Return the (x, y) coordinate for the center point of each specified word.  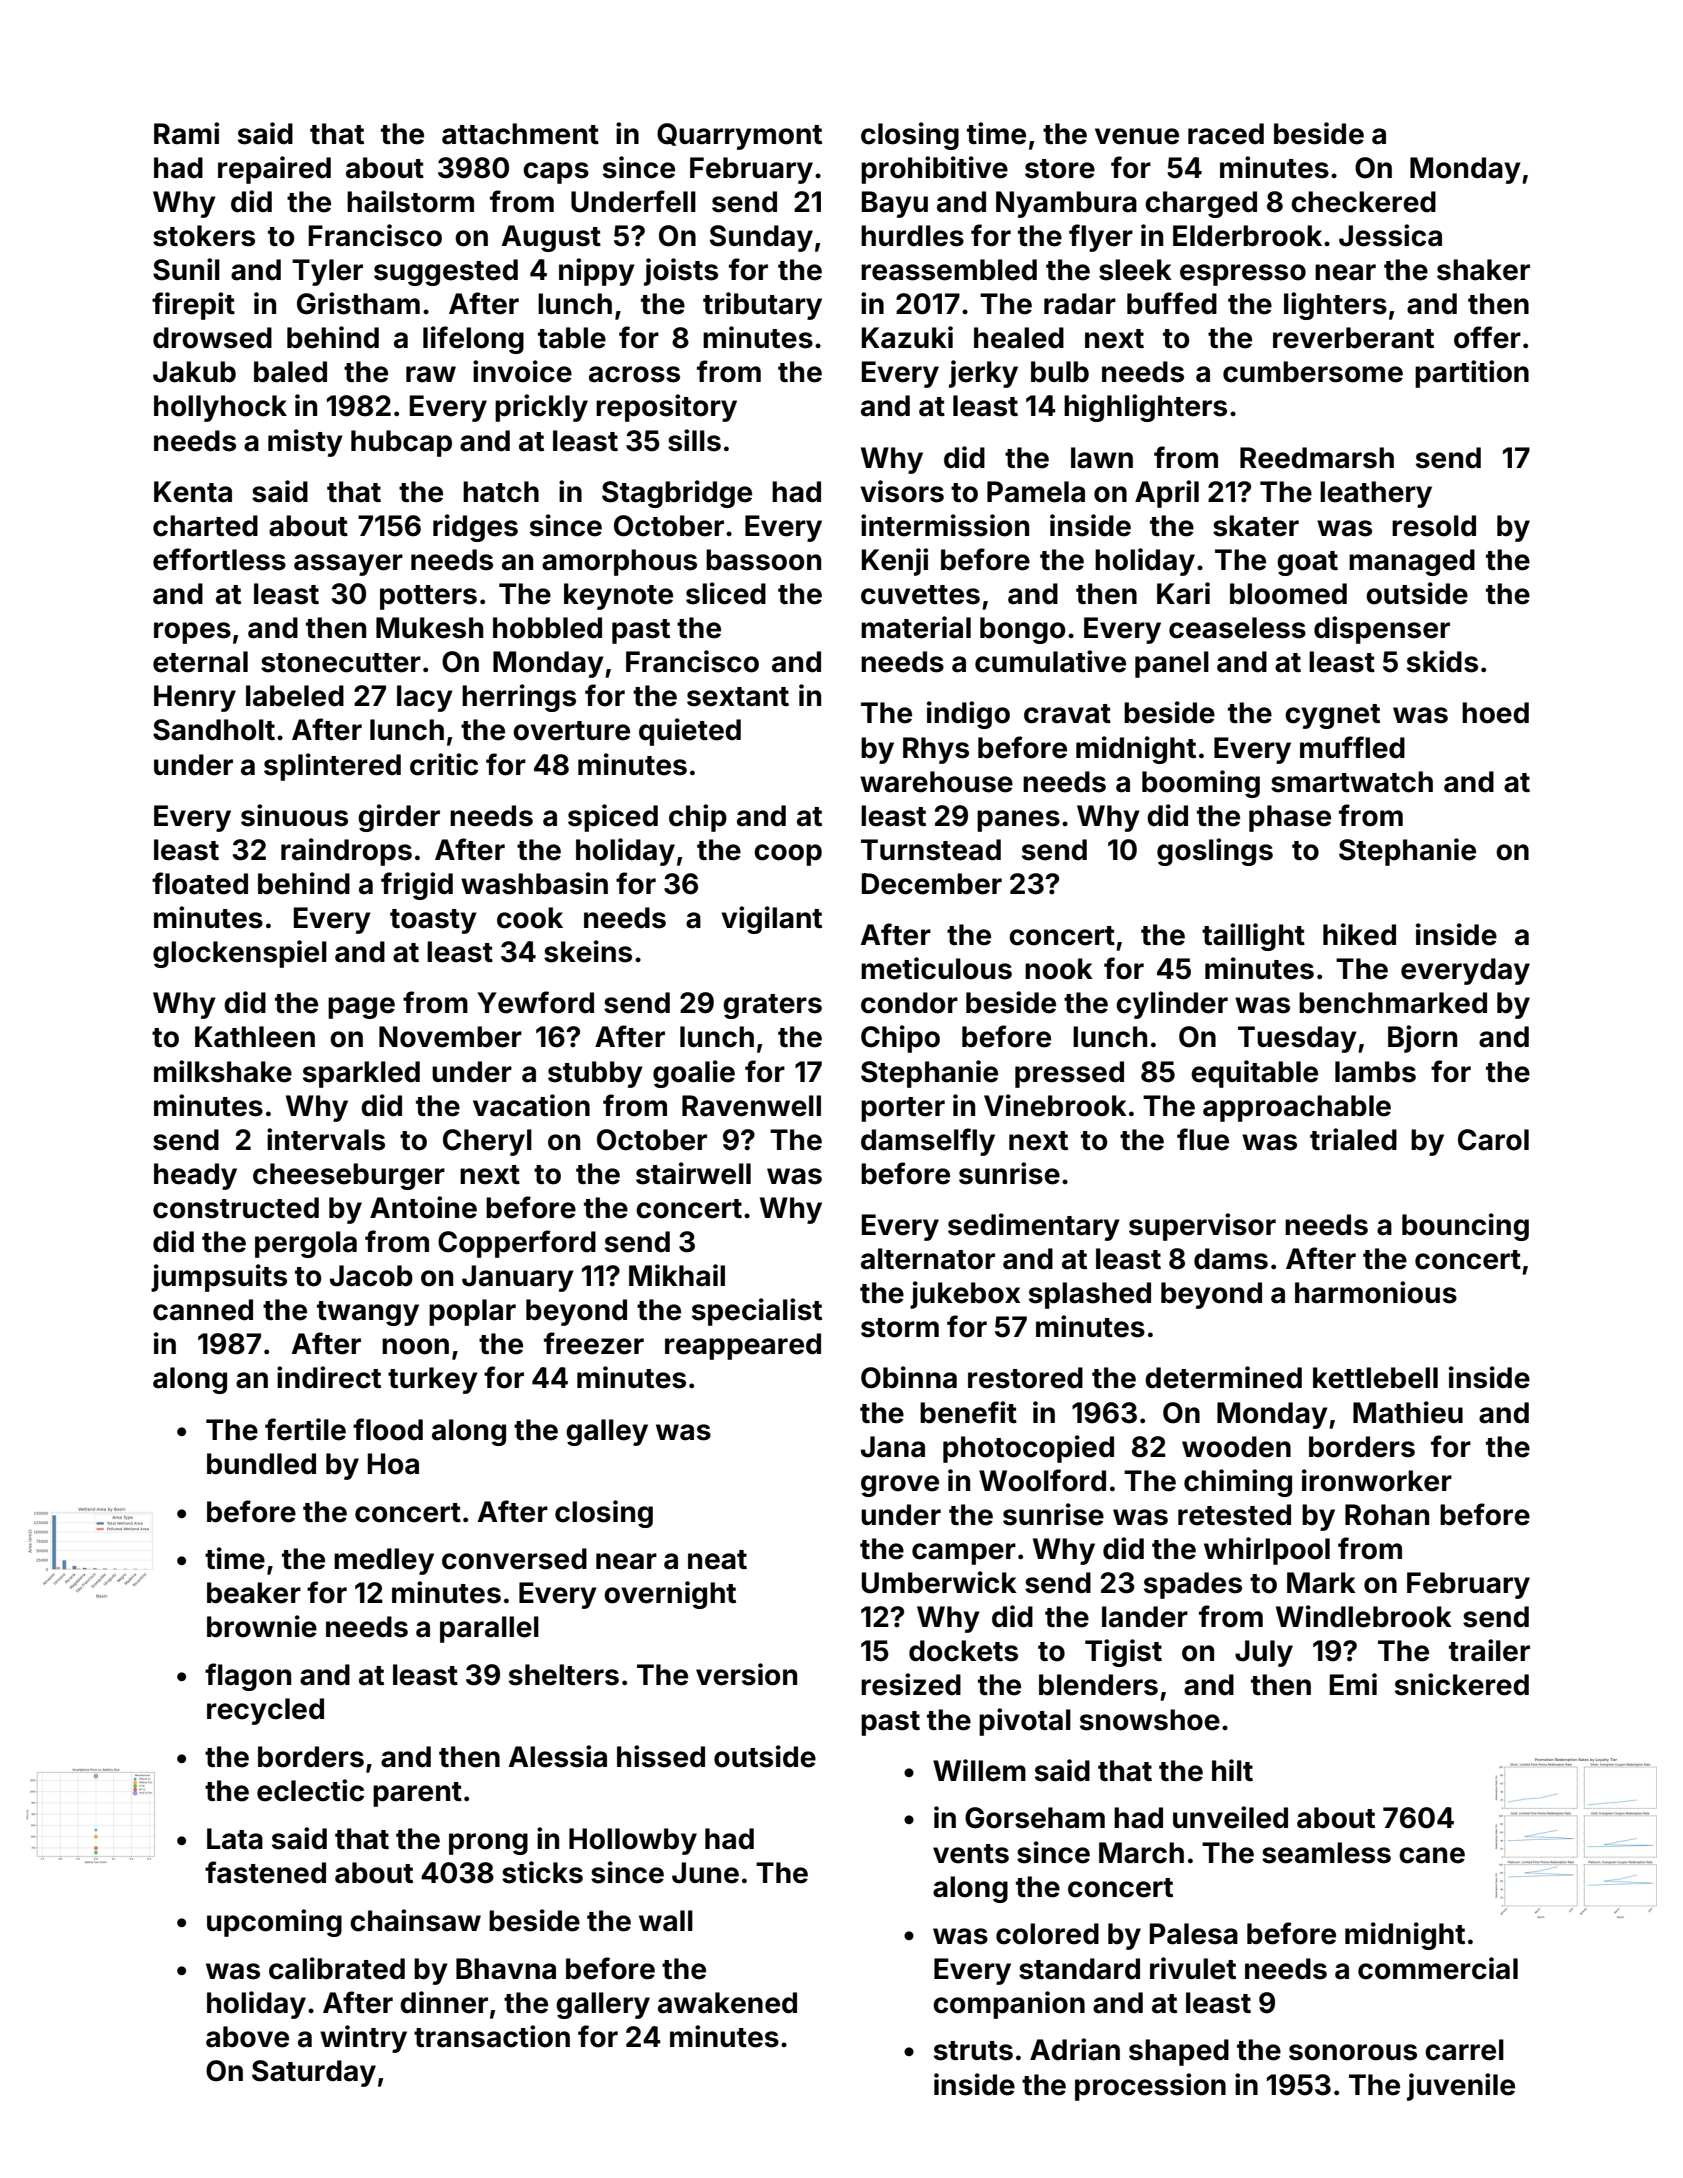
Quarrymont (739, 136)
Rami (186, 133)
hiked (1359, 934)
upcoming (274, 1923)
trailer (1489, 1650)
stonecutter (341, 663)
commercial (1438, 1968)
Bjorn (1422, 1039)
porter (903, 1109)
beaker (254, 1593)
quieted (690, 732)
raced (1226, 134)
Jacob (371, 1276)
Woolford (1042, 1480)
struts (973, 2051)
